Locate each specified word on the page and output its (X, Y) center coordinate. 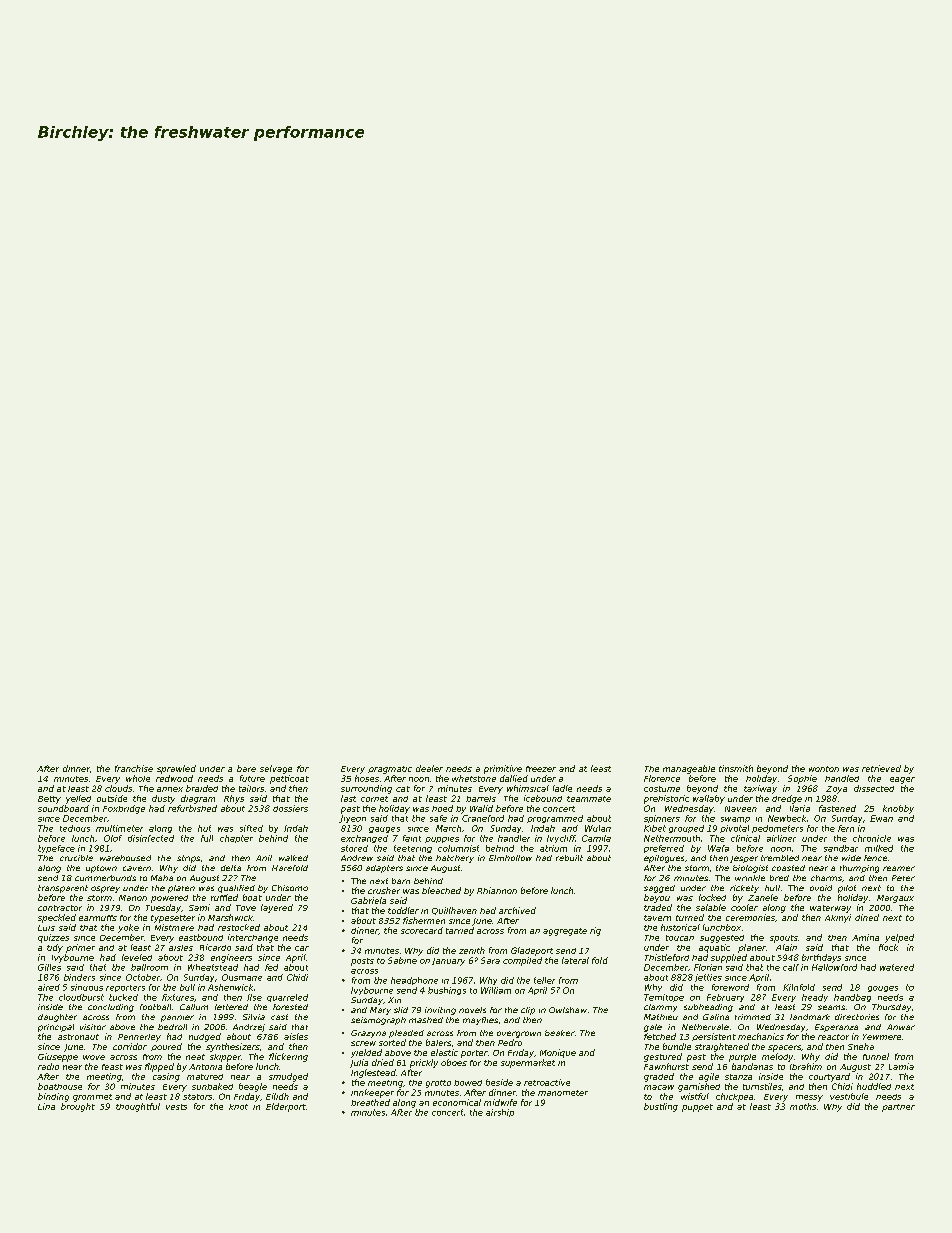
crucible (76, 858)
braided (202, 788)
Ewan (881, 818)
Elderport (286, 1107)
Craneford (483, 818)
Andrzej (249, 1028)
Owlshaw (568, 1010)
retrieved (881, 768)
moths (803, 1106)
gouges (883, 989)
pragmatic (390, 770)
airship (500, 1113)
